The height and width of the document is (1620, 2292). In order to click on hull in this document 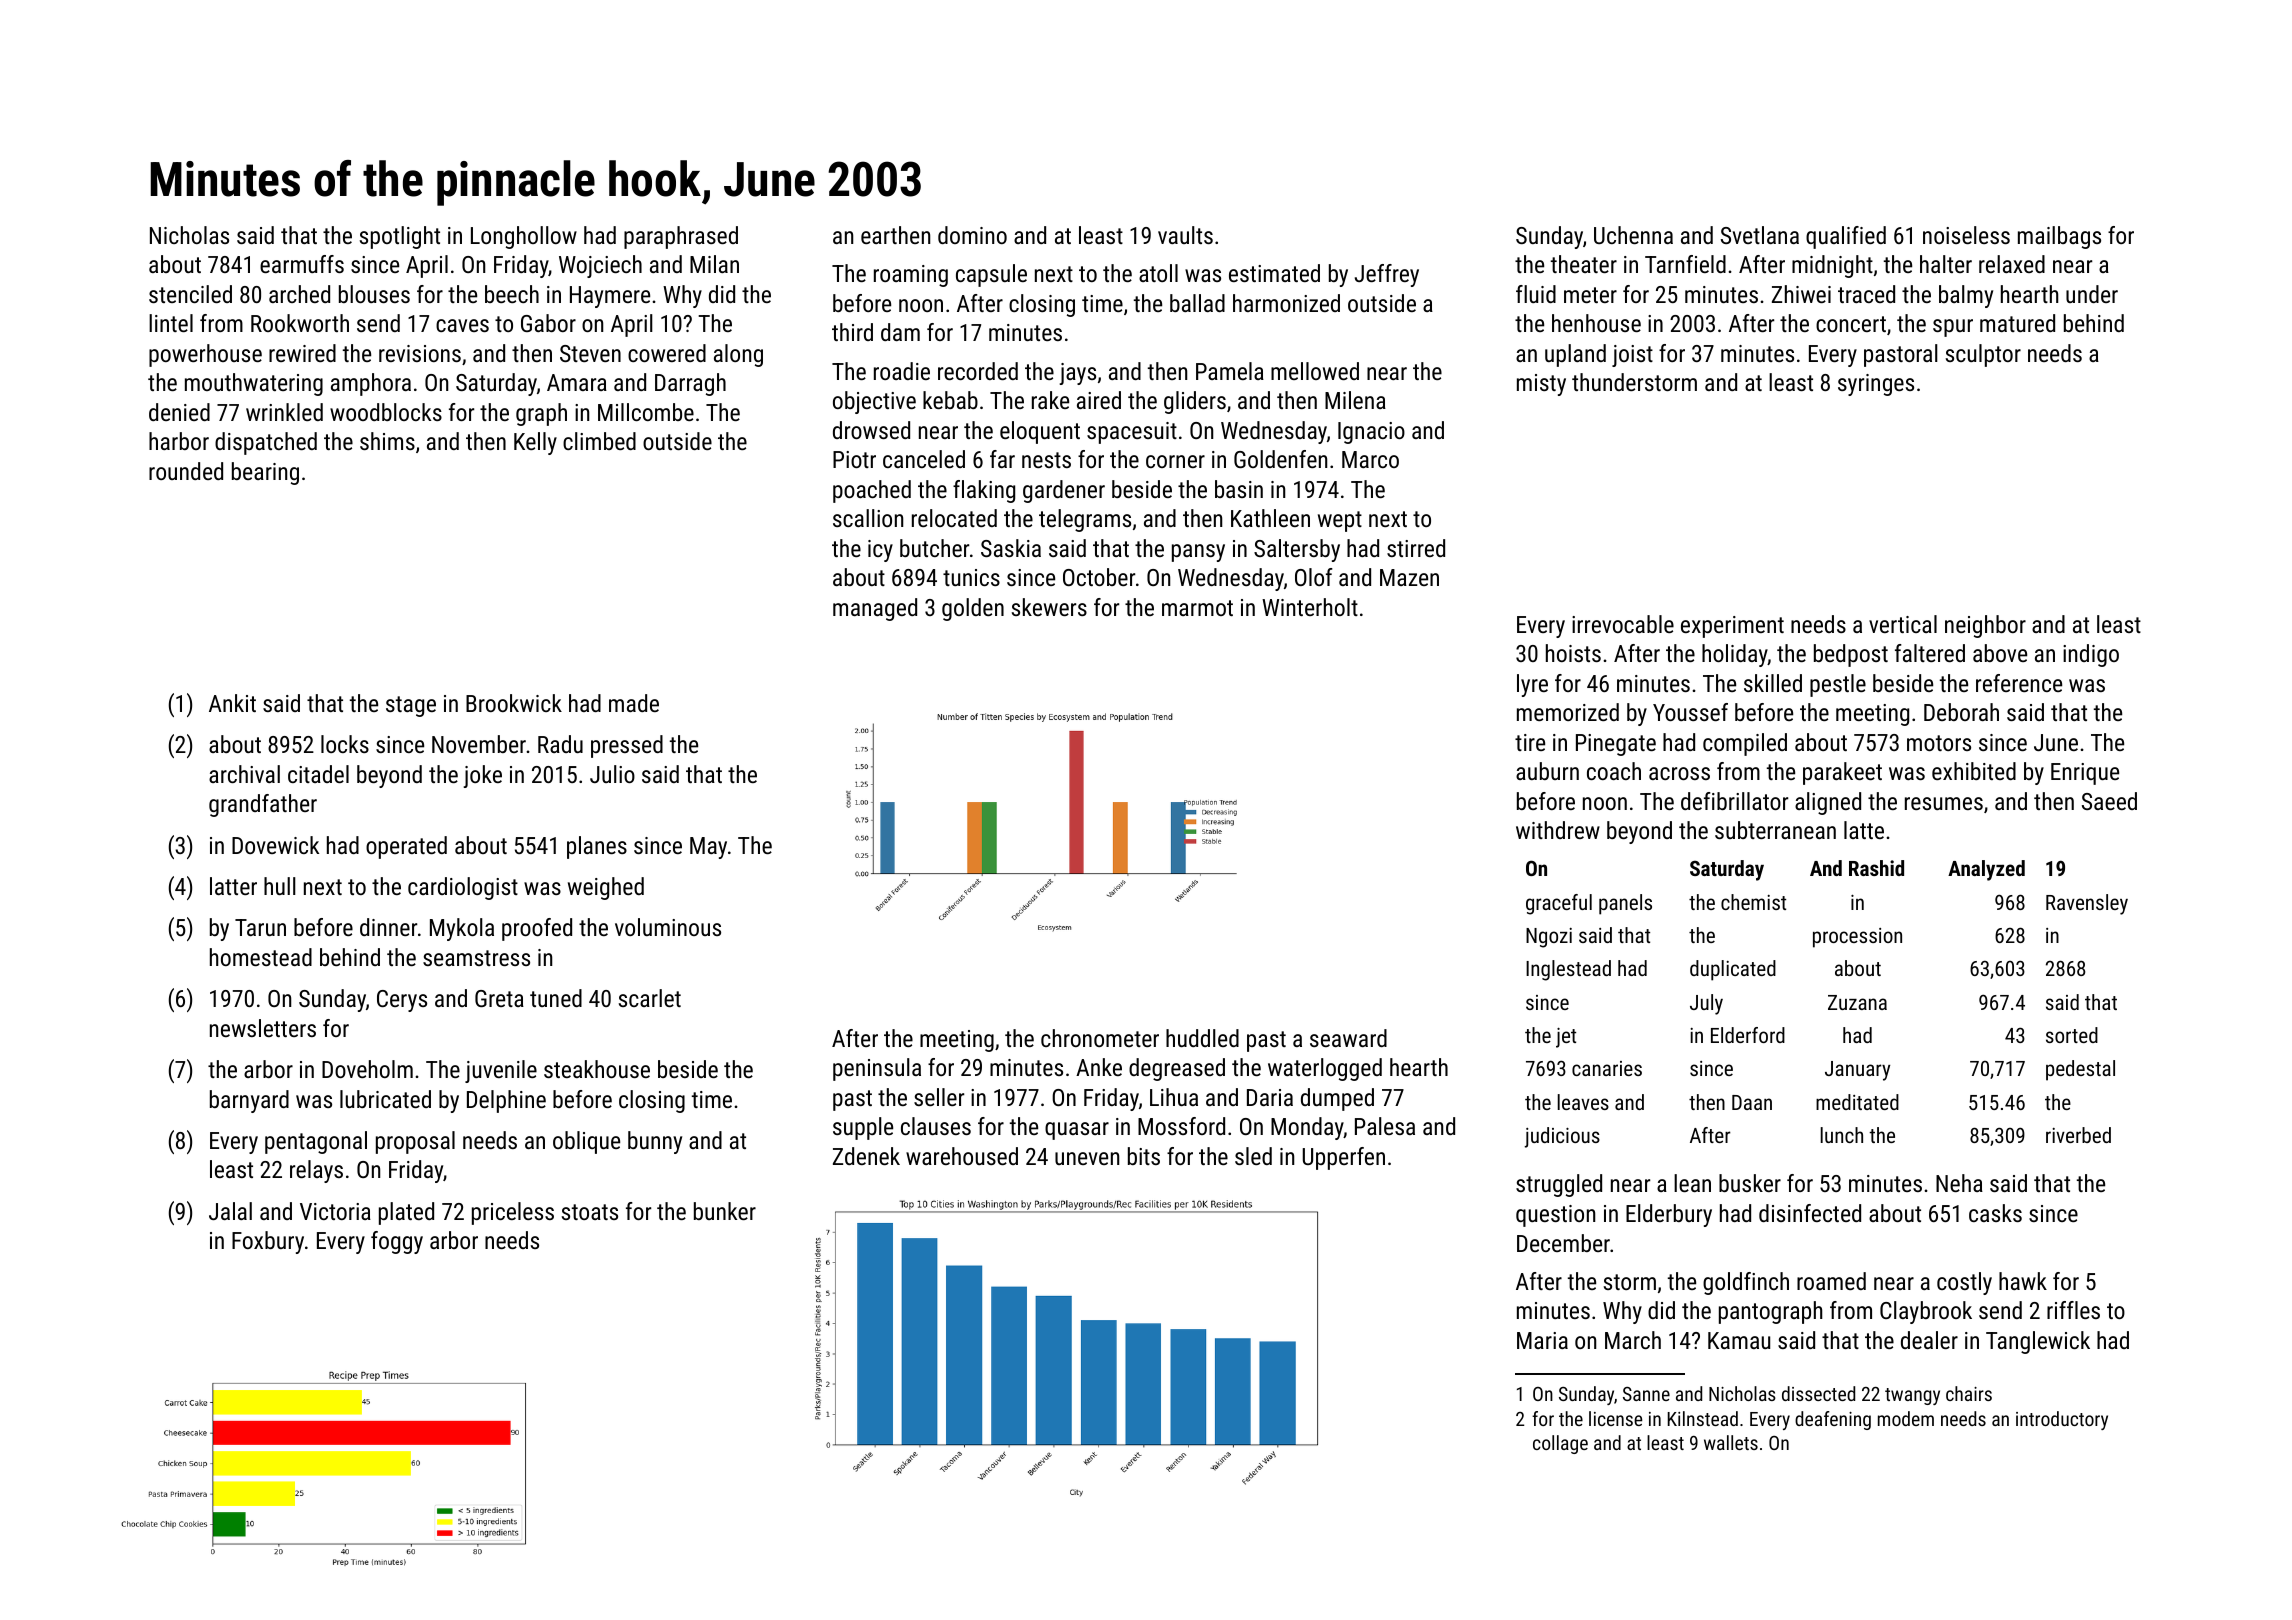, I will do `click(280, 886)`.
